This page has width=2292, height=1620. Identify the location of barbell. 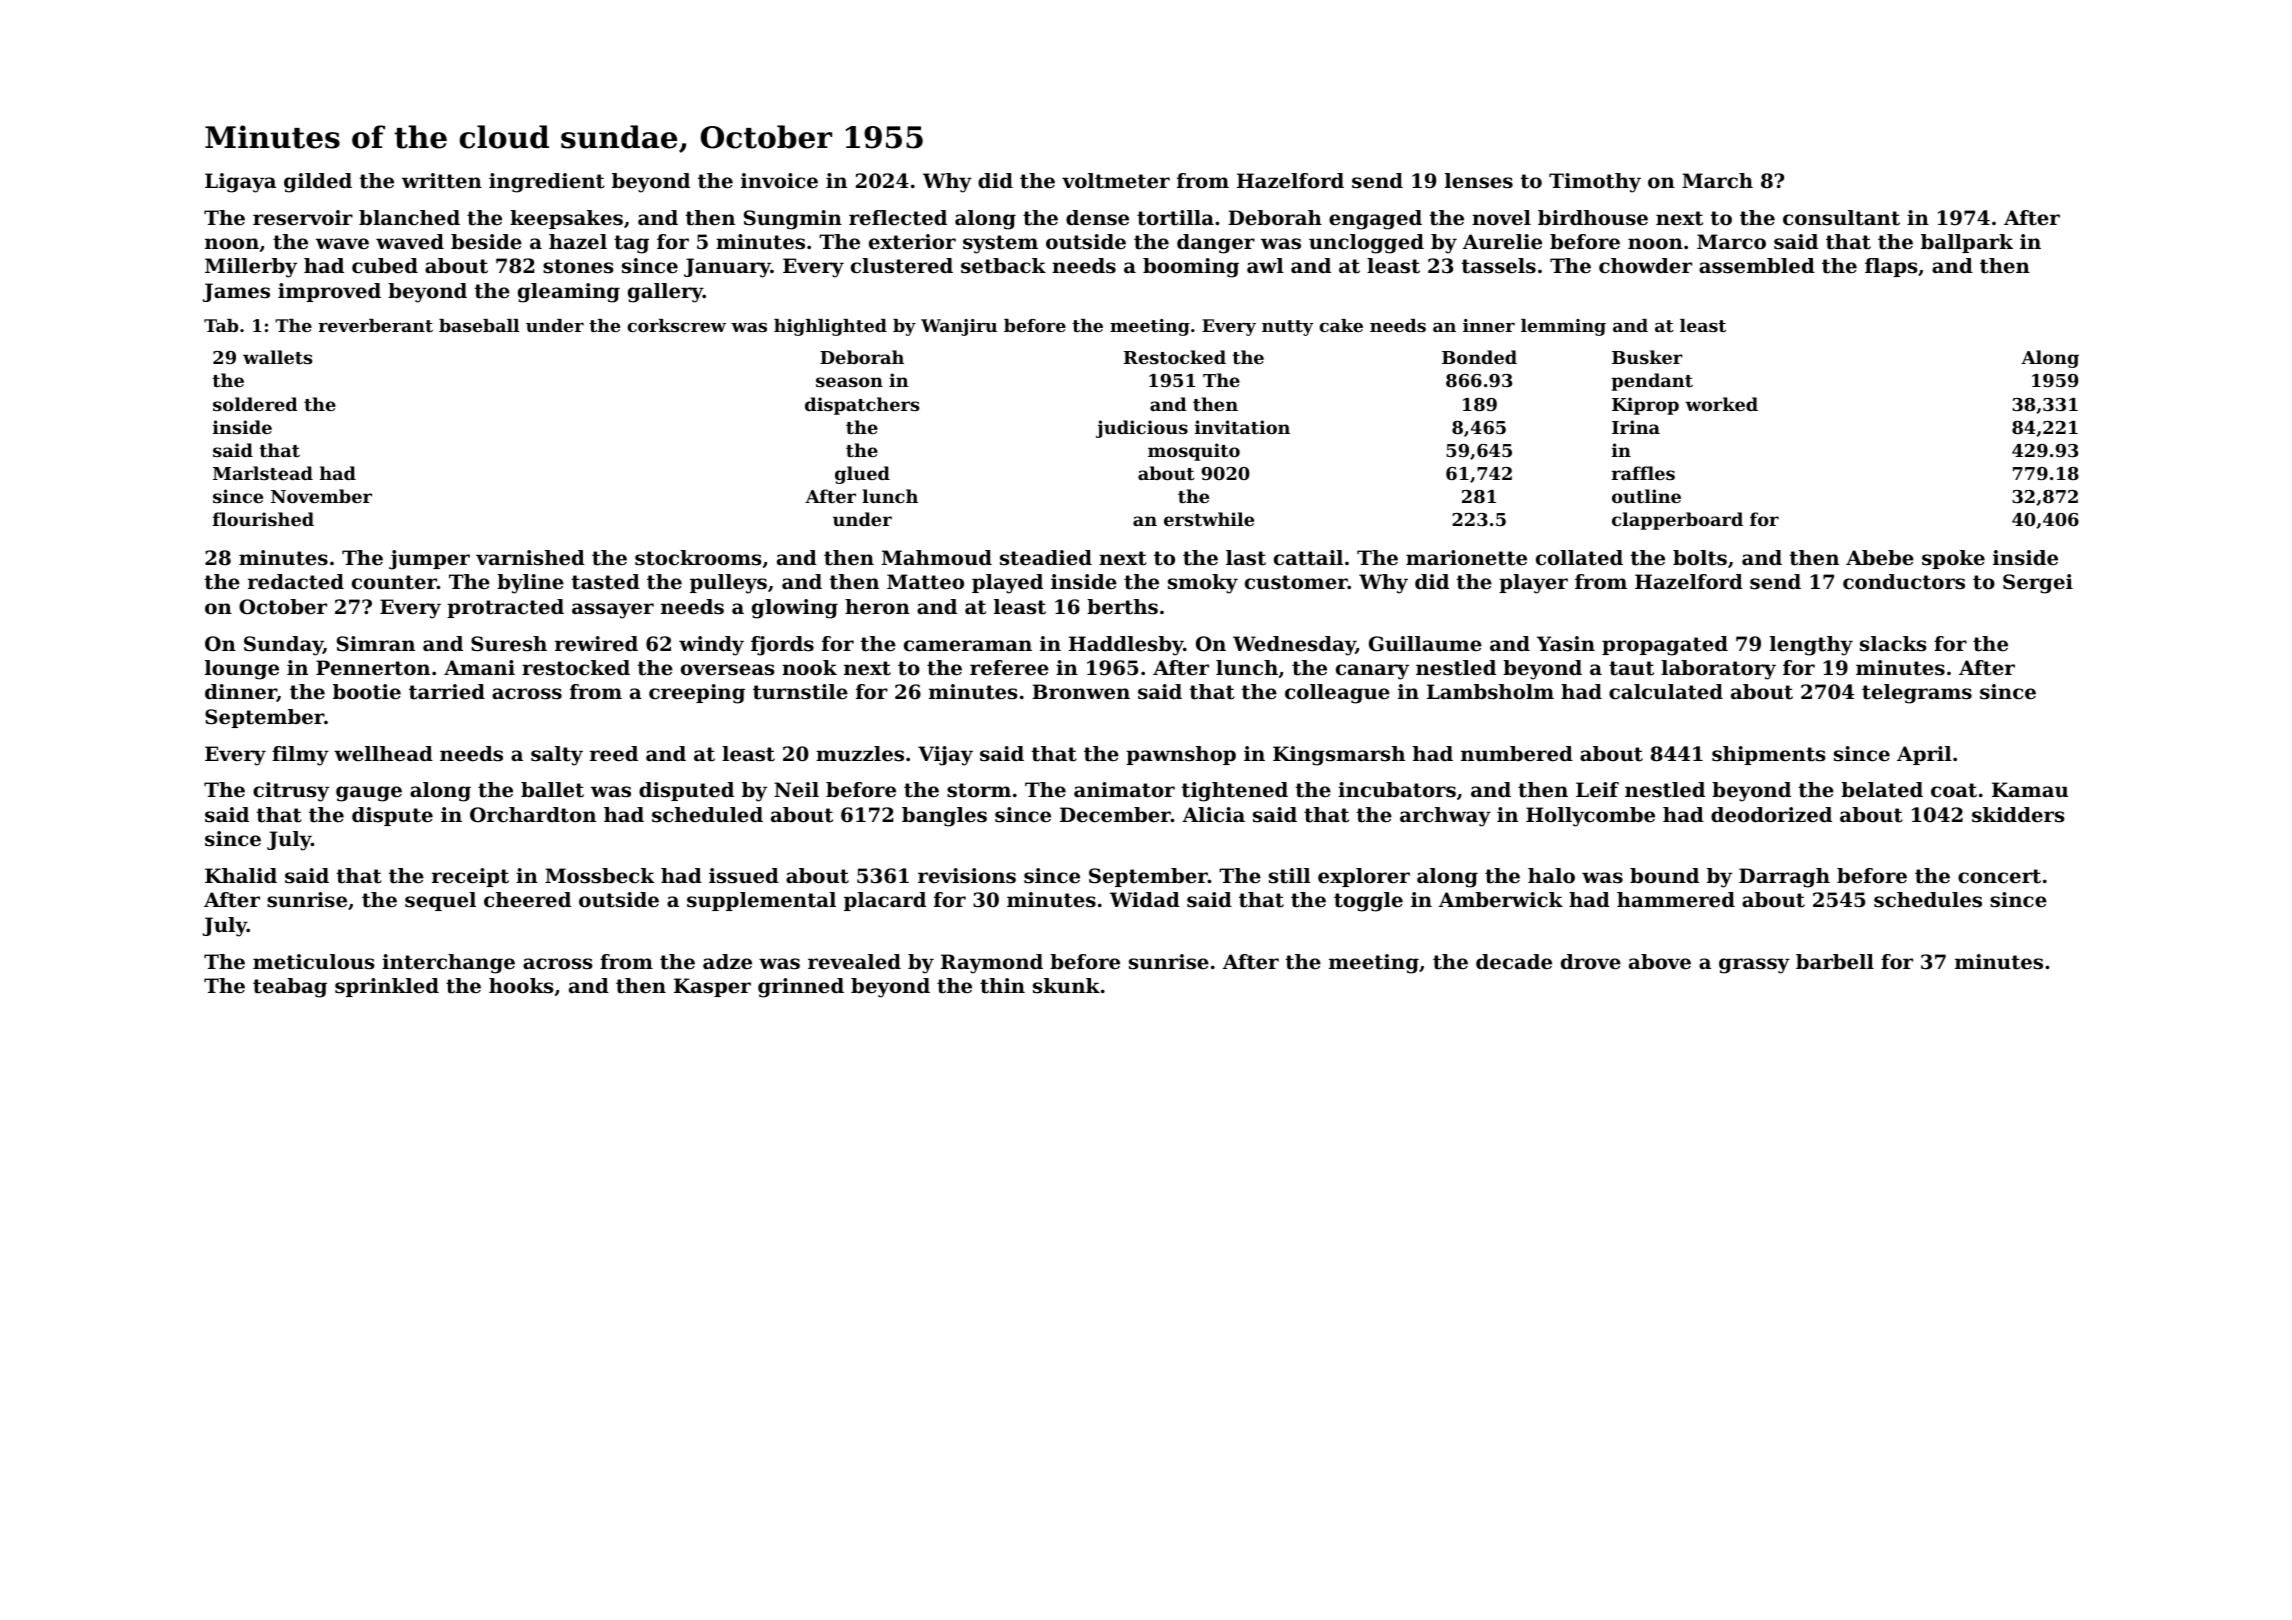
(1835, 962).
